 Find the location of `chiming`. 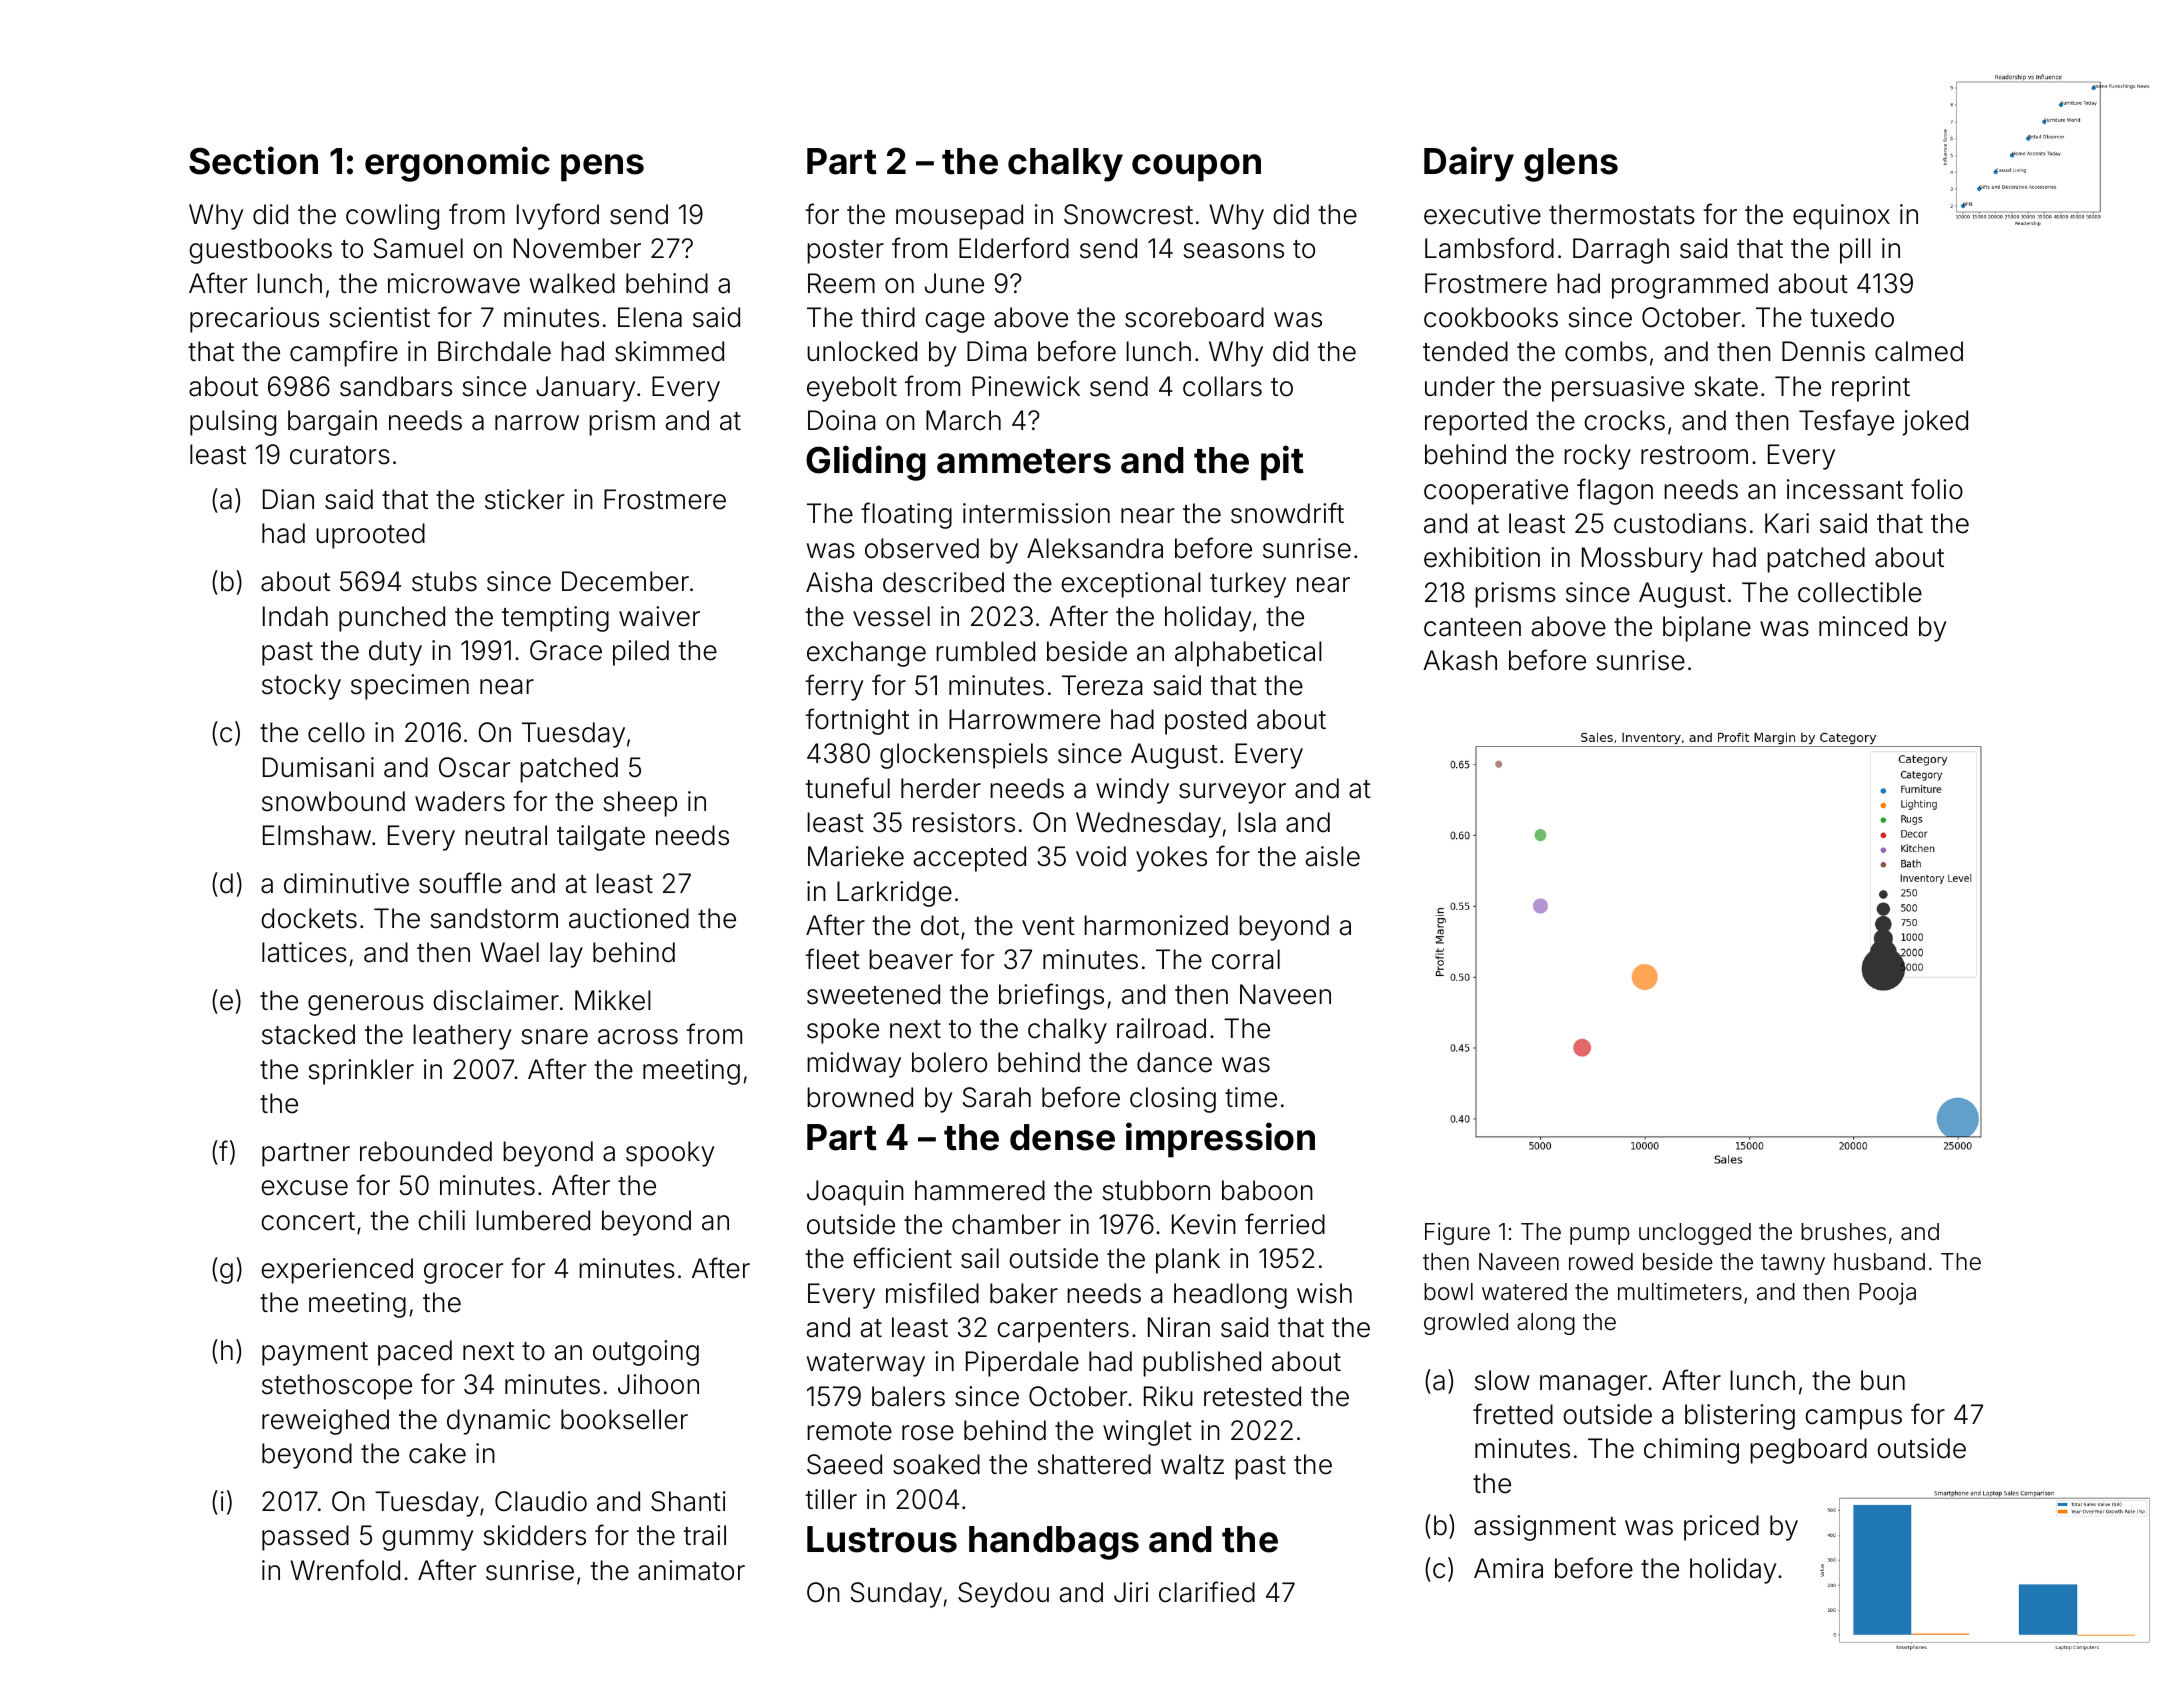

chiming is located at coordinates (1691, 1451).
